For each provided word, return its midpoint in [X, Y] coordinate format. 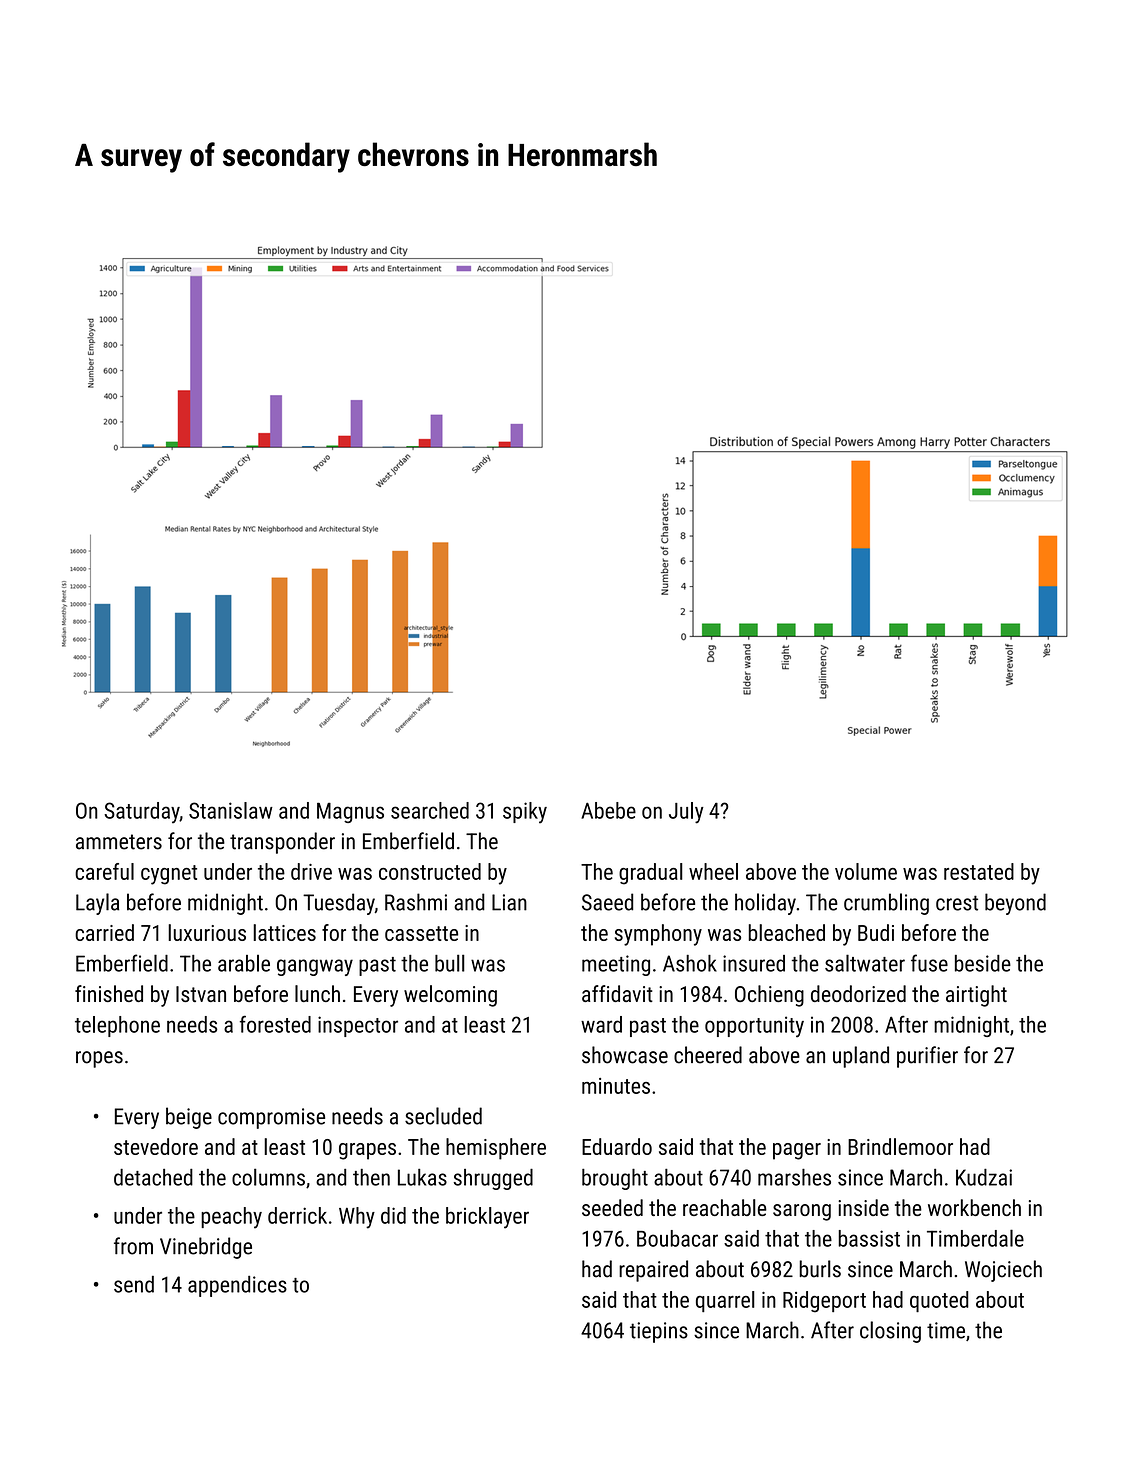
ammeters [119, 842]
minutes [616, 1086]
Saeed [607, 902]
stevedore [156, 1146]
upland [861, 1057]
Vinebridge [206, 1248]
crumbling [886, 904]
